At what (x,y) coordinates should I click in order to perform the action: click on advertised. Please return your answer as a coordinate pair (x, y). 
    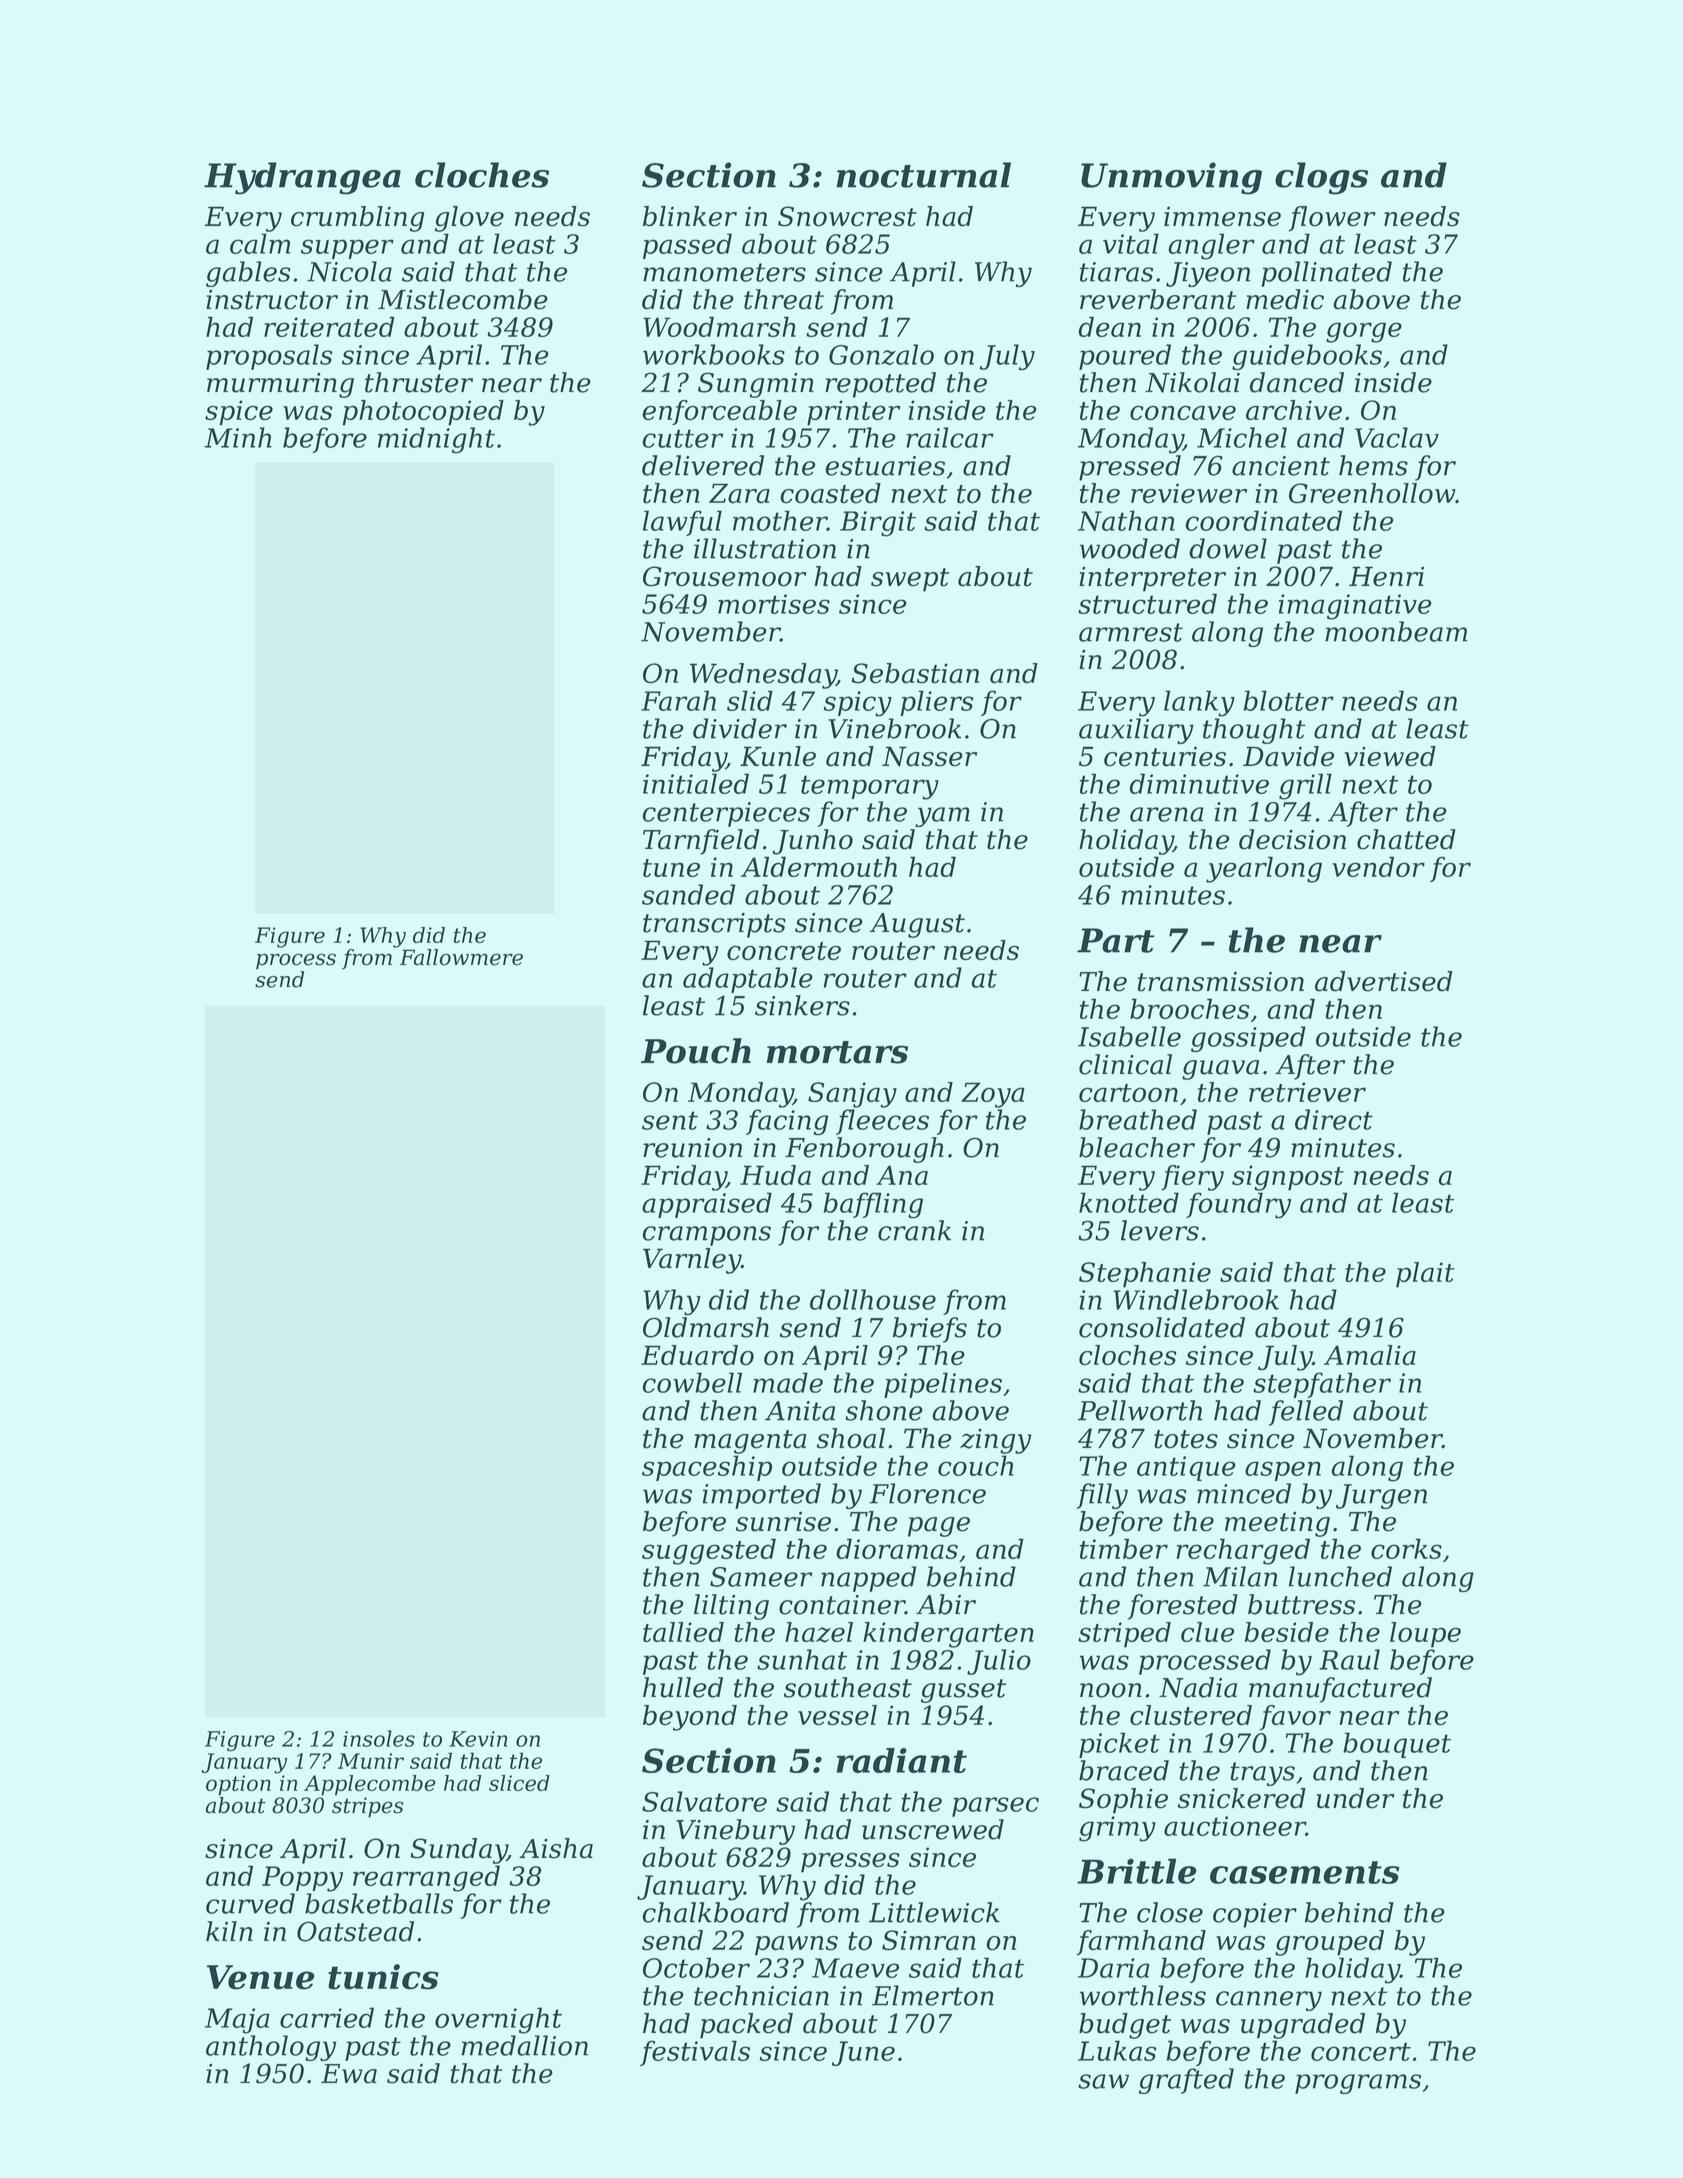
    Looking at the image, I should click on (1383, 981).
